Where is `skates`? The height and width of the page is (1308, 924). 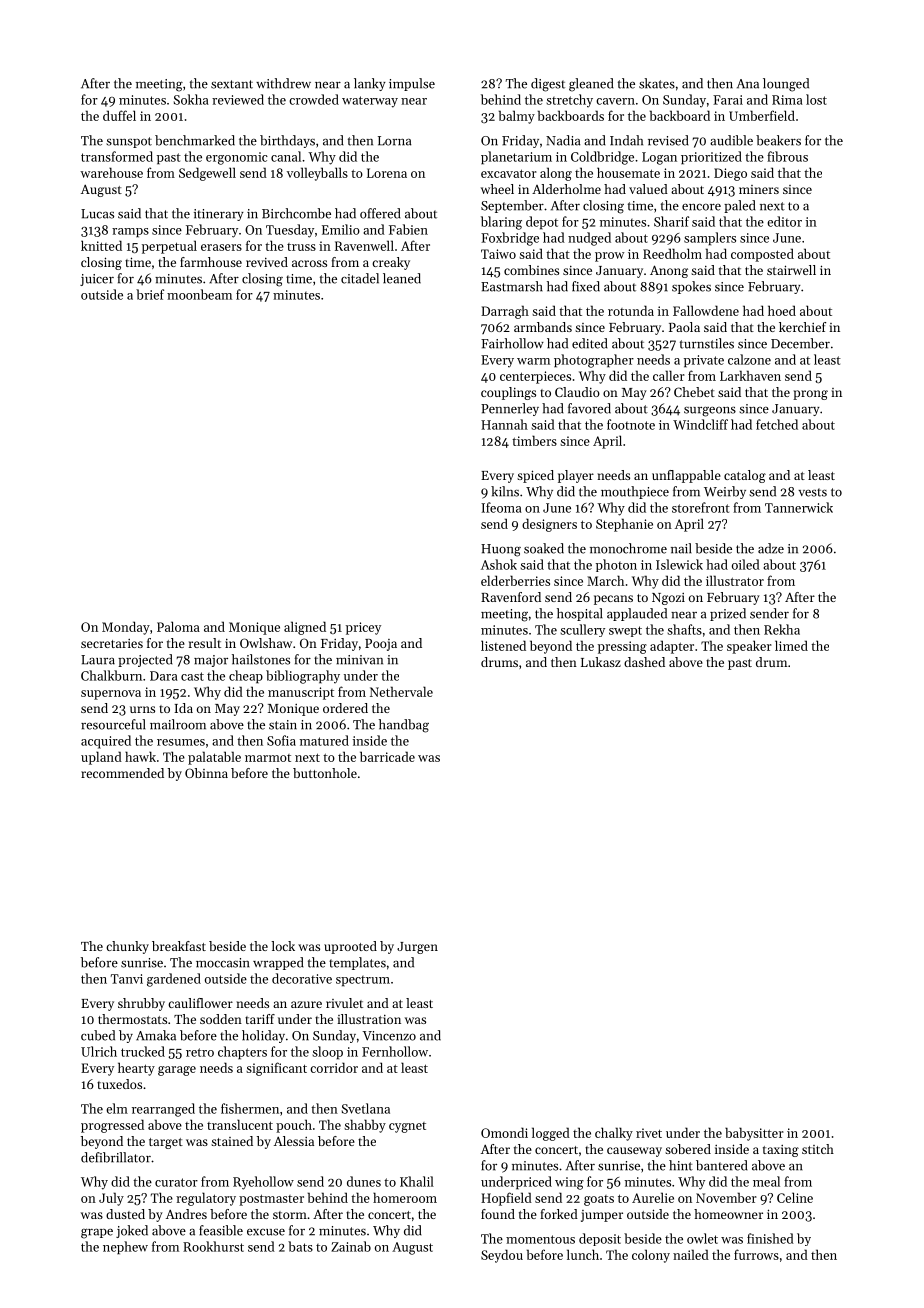 skates is located at coordinates (657, 83).
